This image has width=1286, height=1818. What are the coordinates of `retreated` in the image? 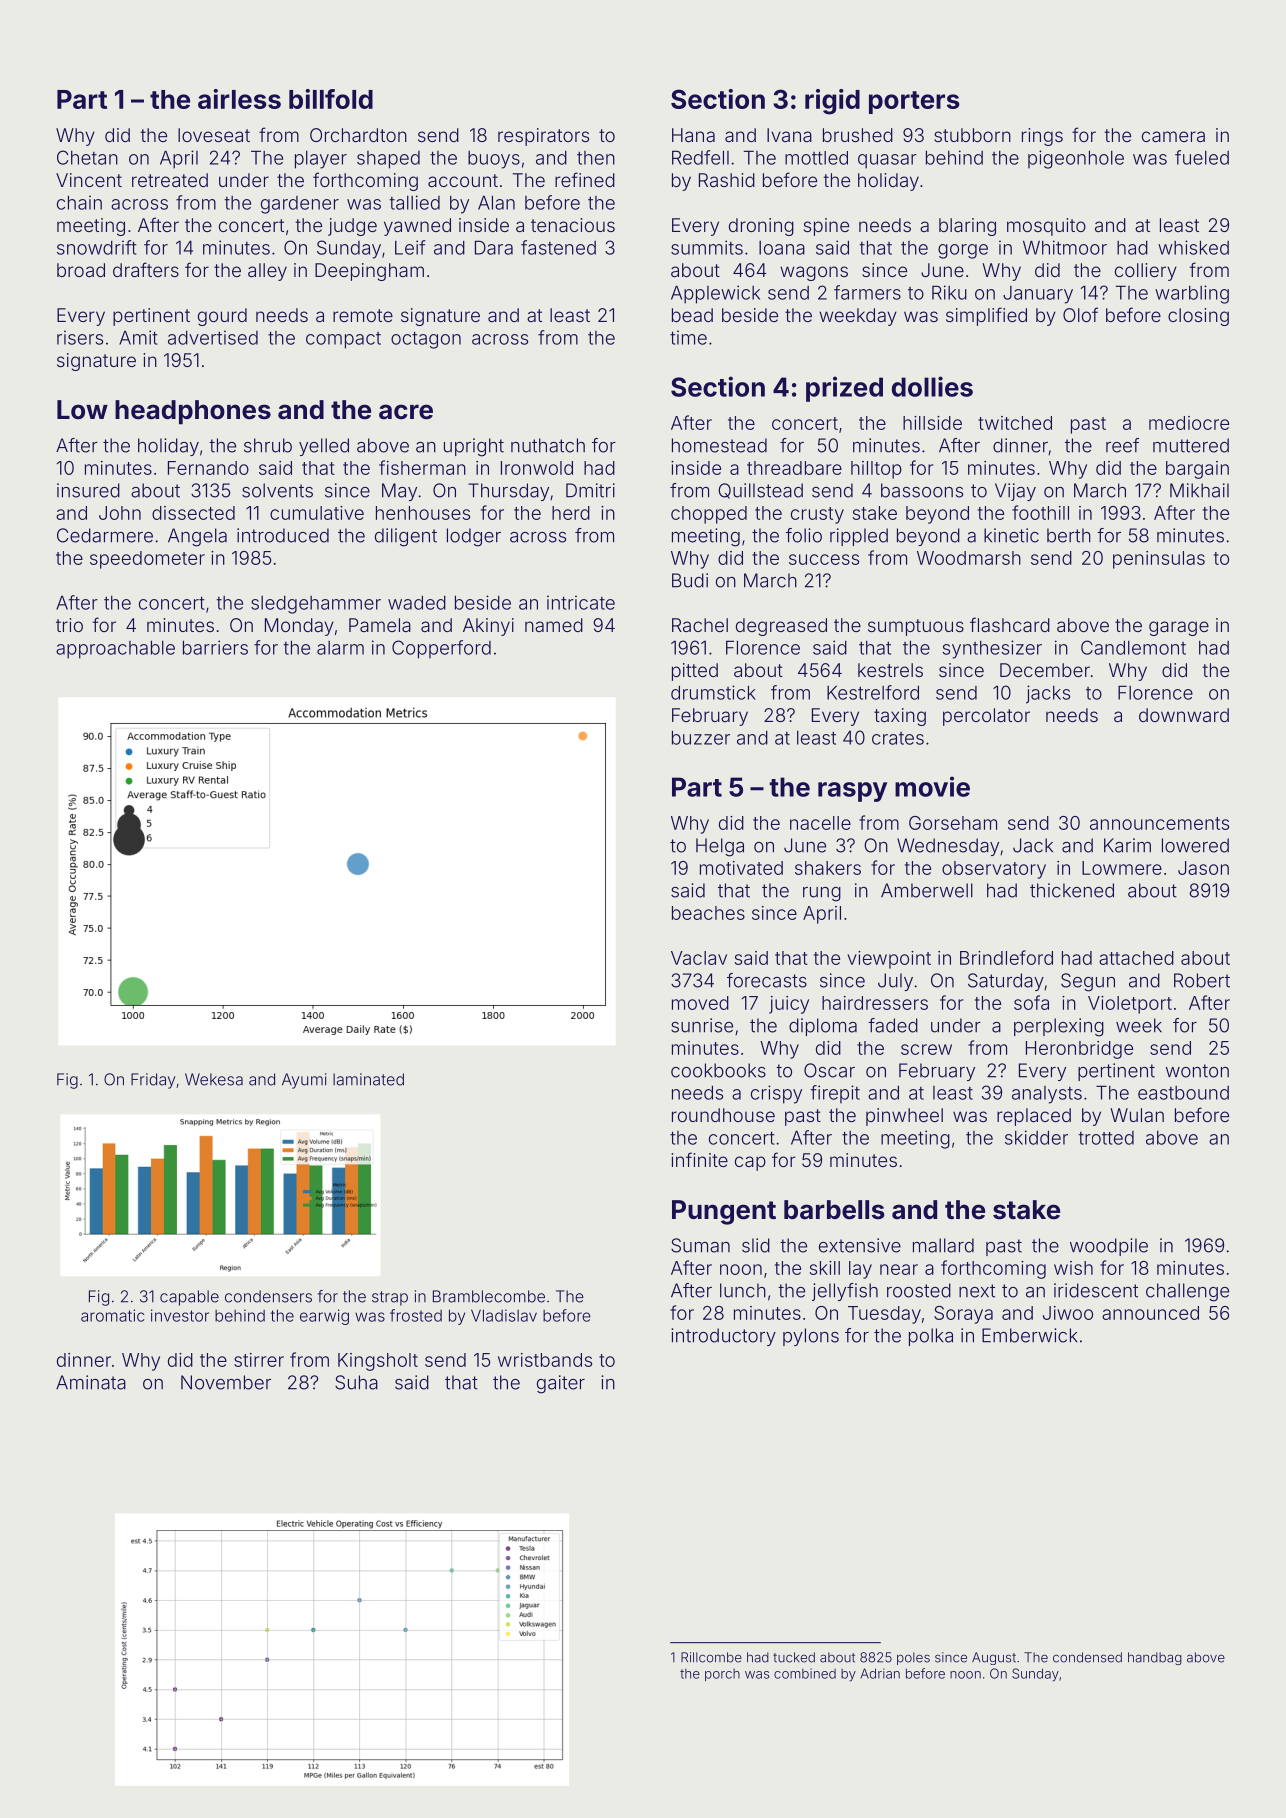 It's located at (170, 180).
